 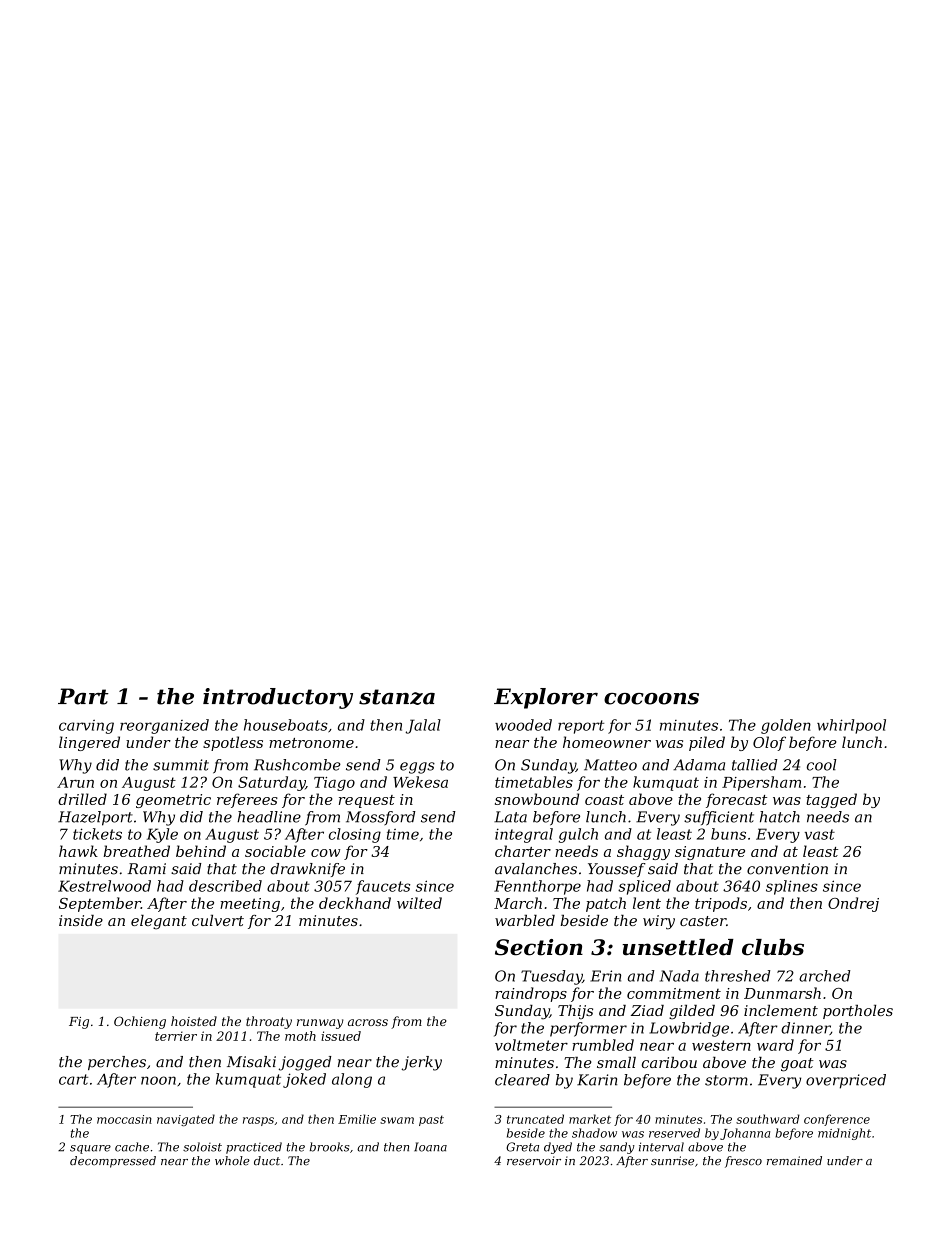 I want to click on Lata, so click(x=510, y=817).
